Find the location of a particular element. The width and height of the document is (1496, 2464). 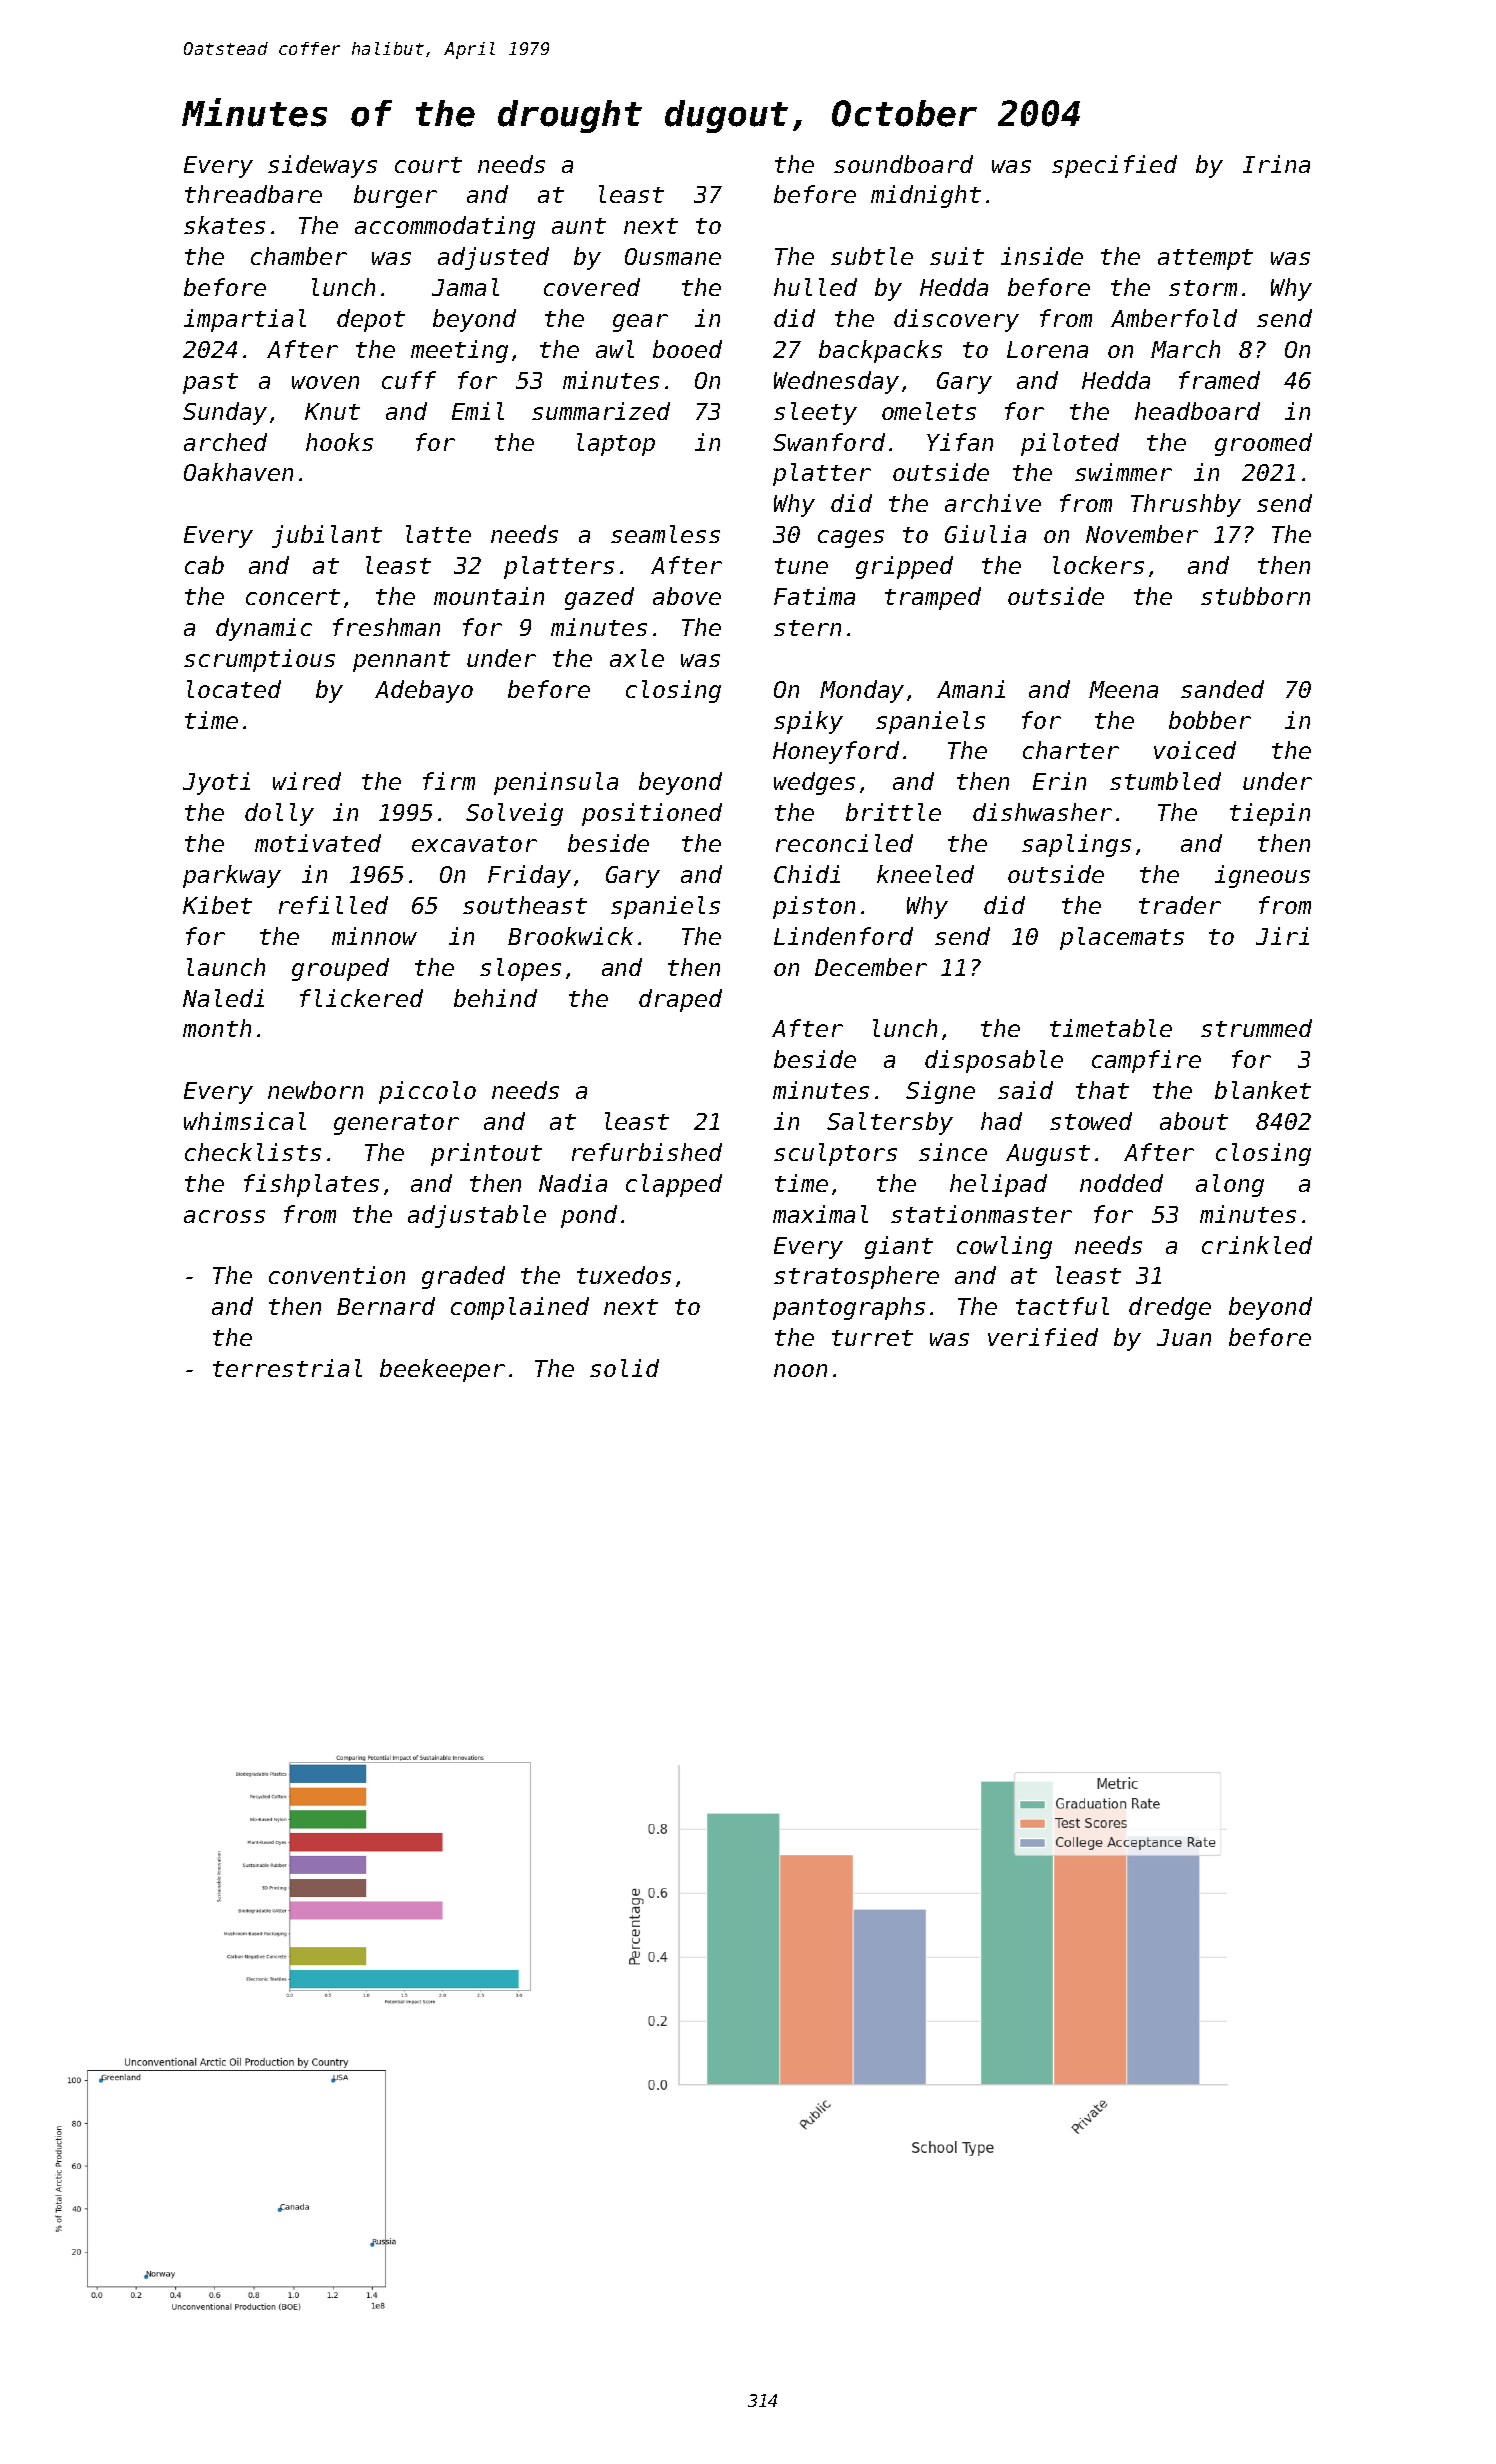

placemats is located at coordinates (1122, 938).
